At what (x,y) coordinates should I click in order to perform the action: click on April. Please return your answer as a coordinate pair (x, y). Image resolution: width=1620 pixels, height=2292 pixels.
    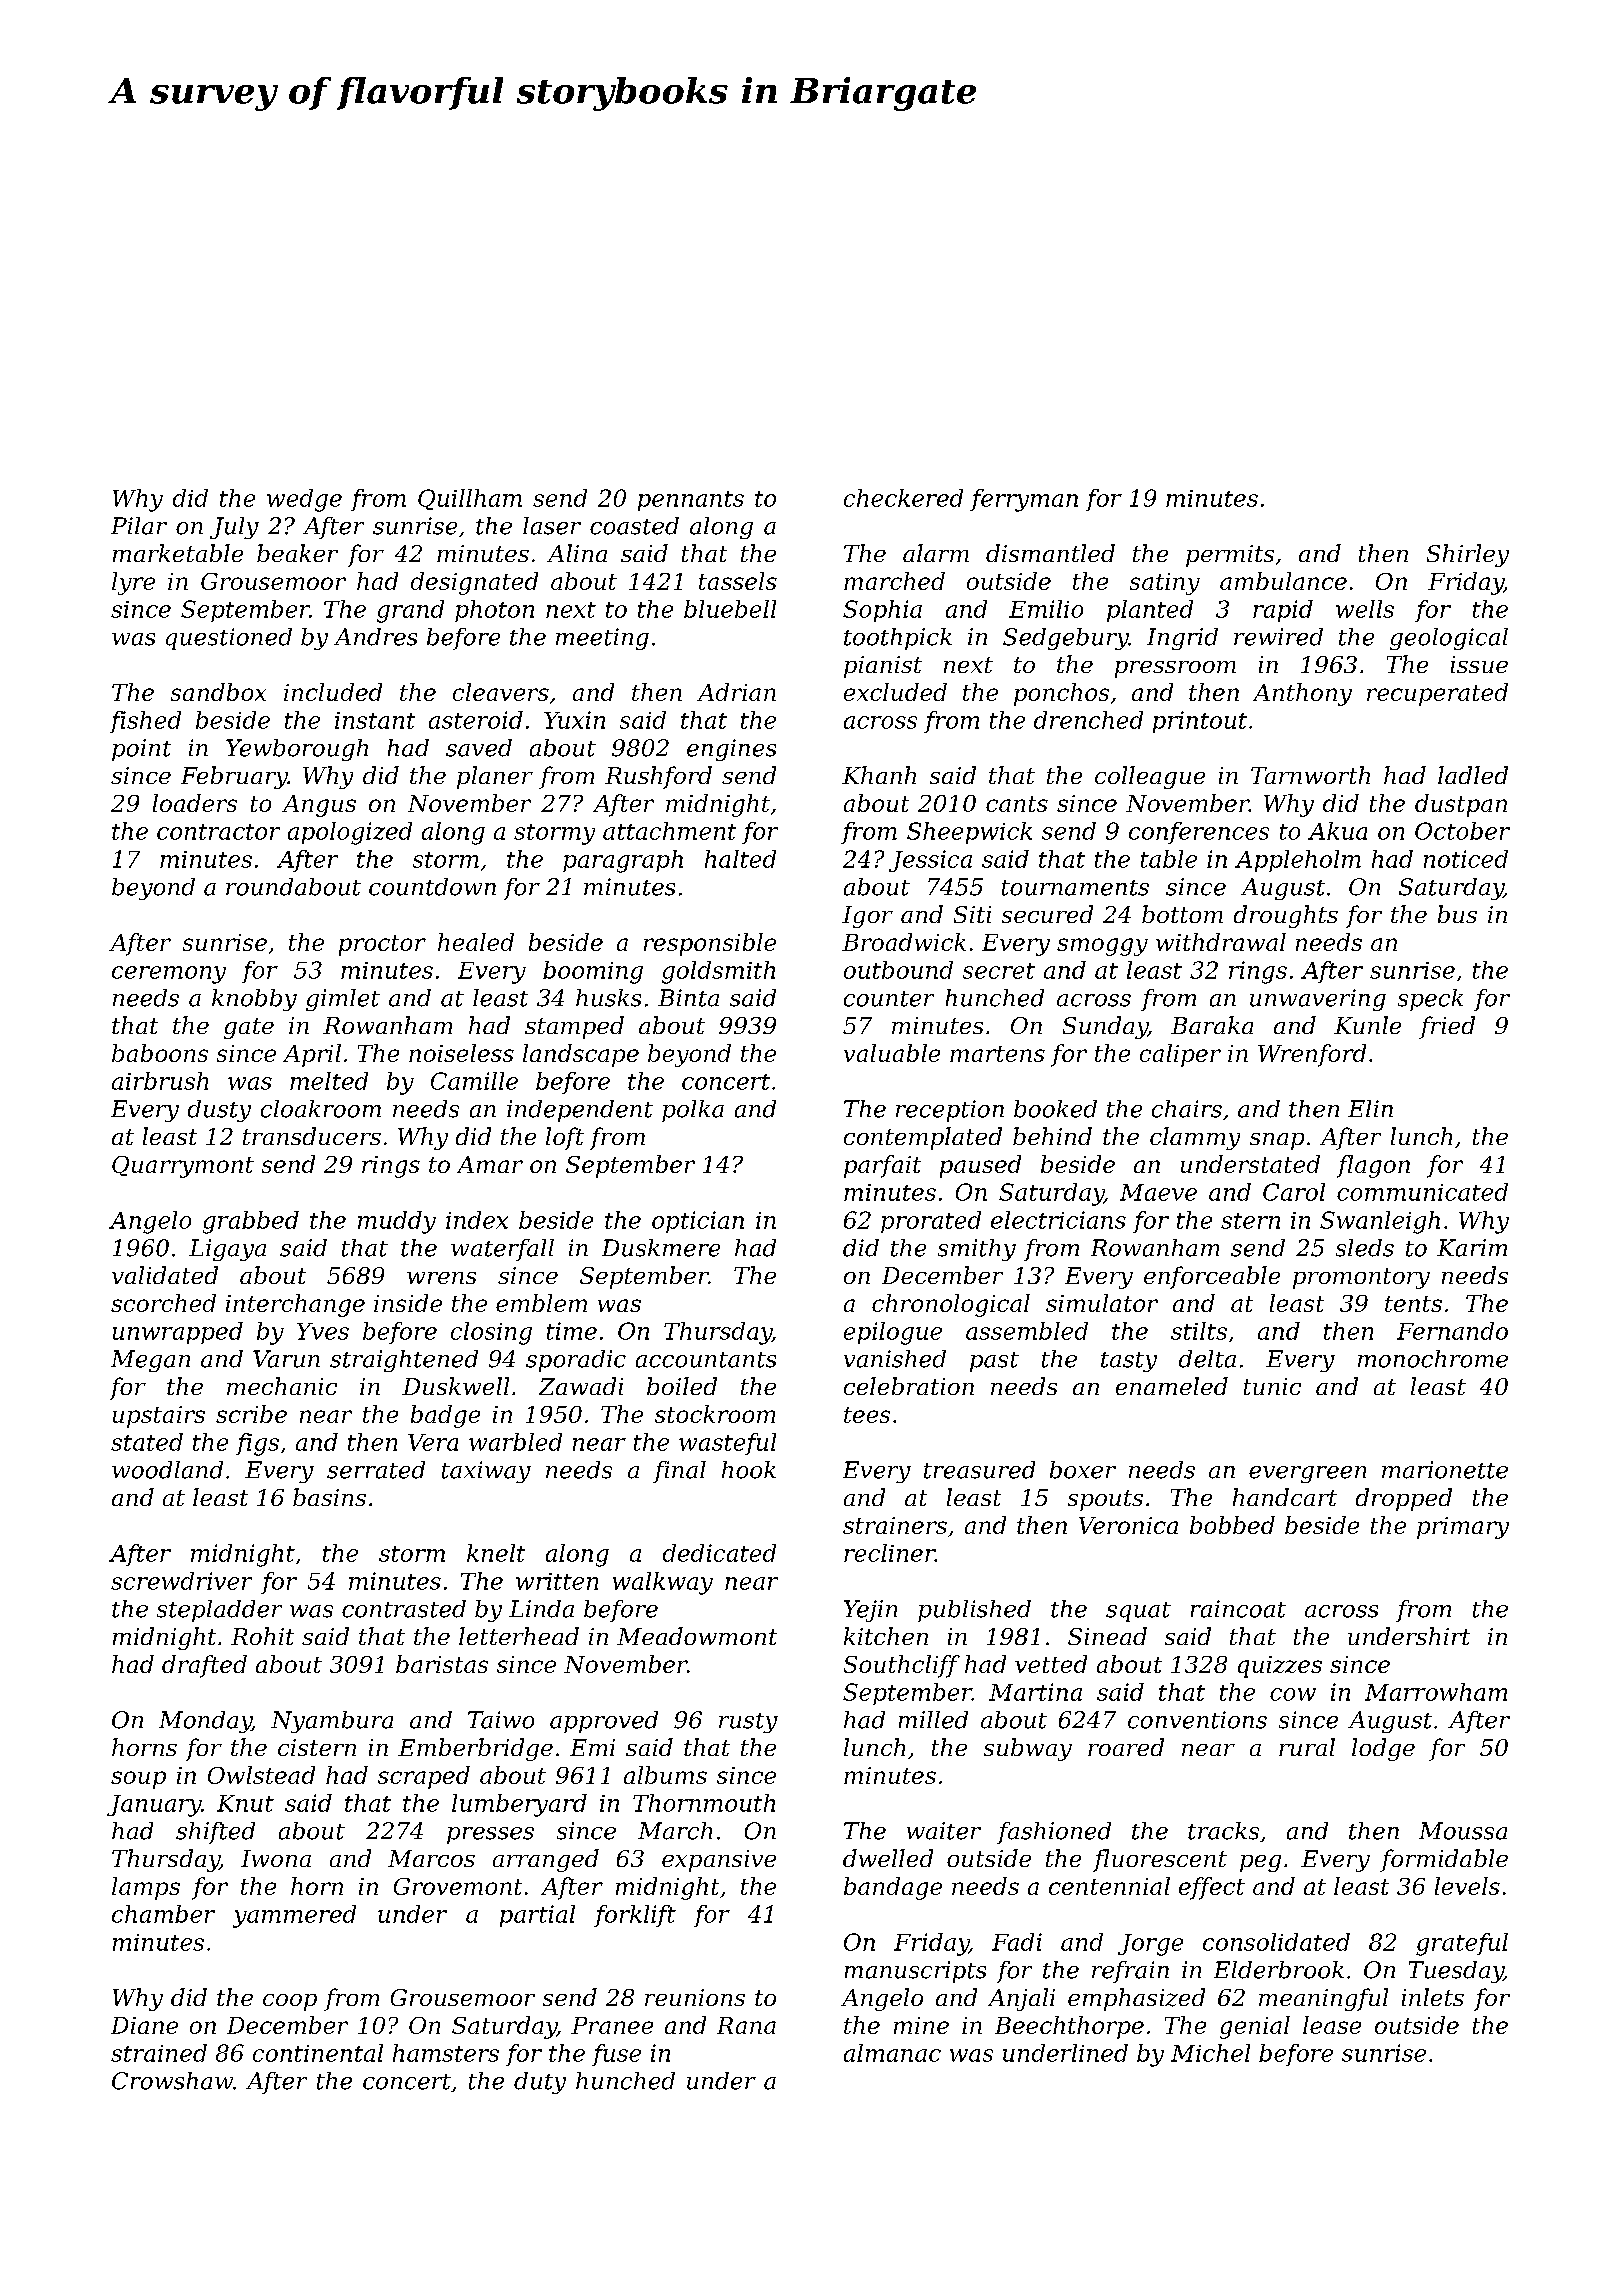
    Looking at the image, I should click on (312, 1055).
